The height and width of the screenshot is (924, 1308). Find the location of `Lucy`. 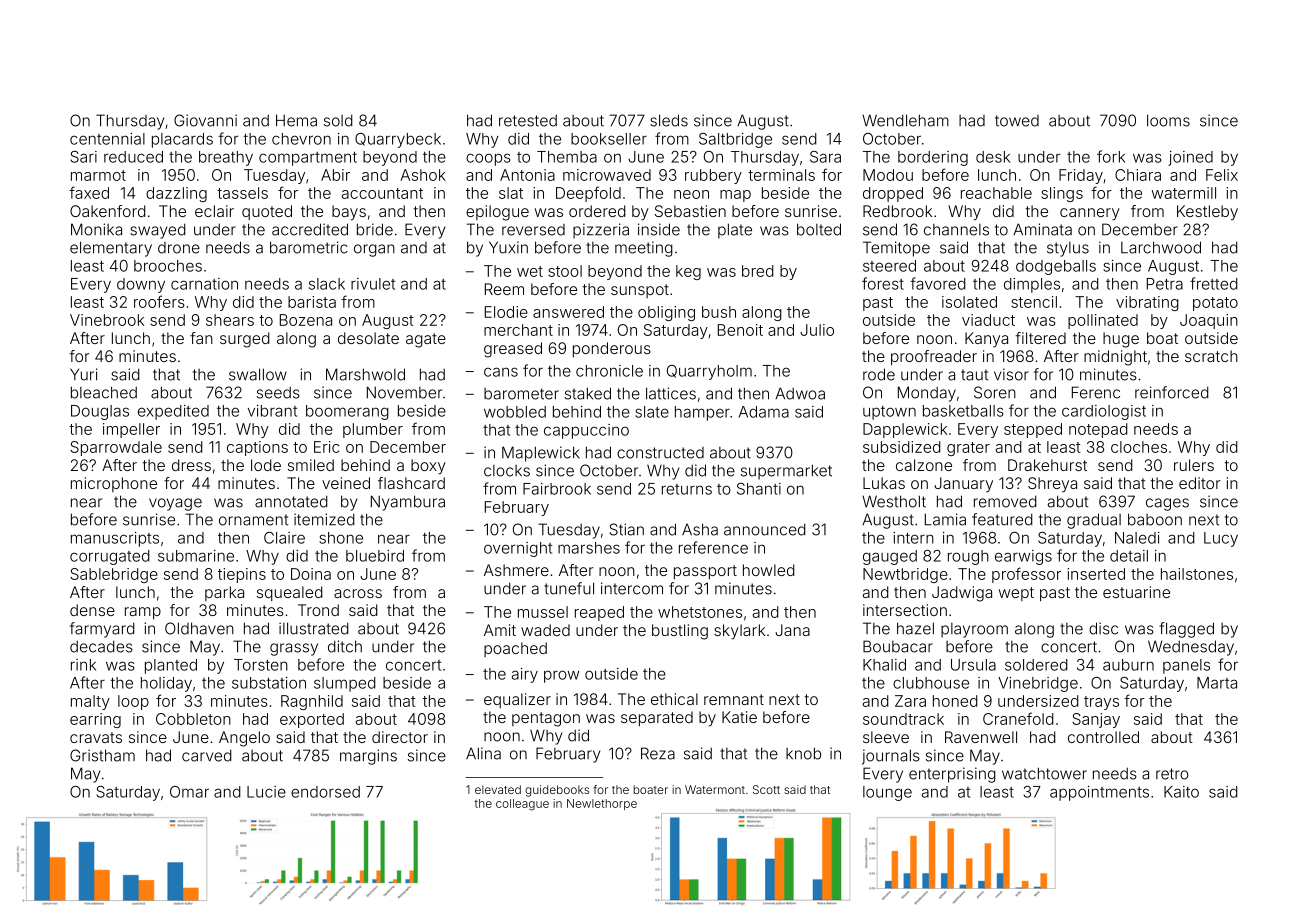

Lucy is located at coordinates (1221, 539).
